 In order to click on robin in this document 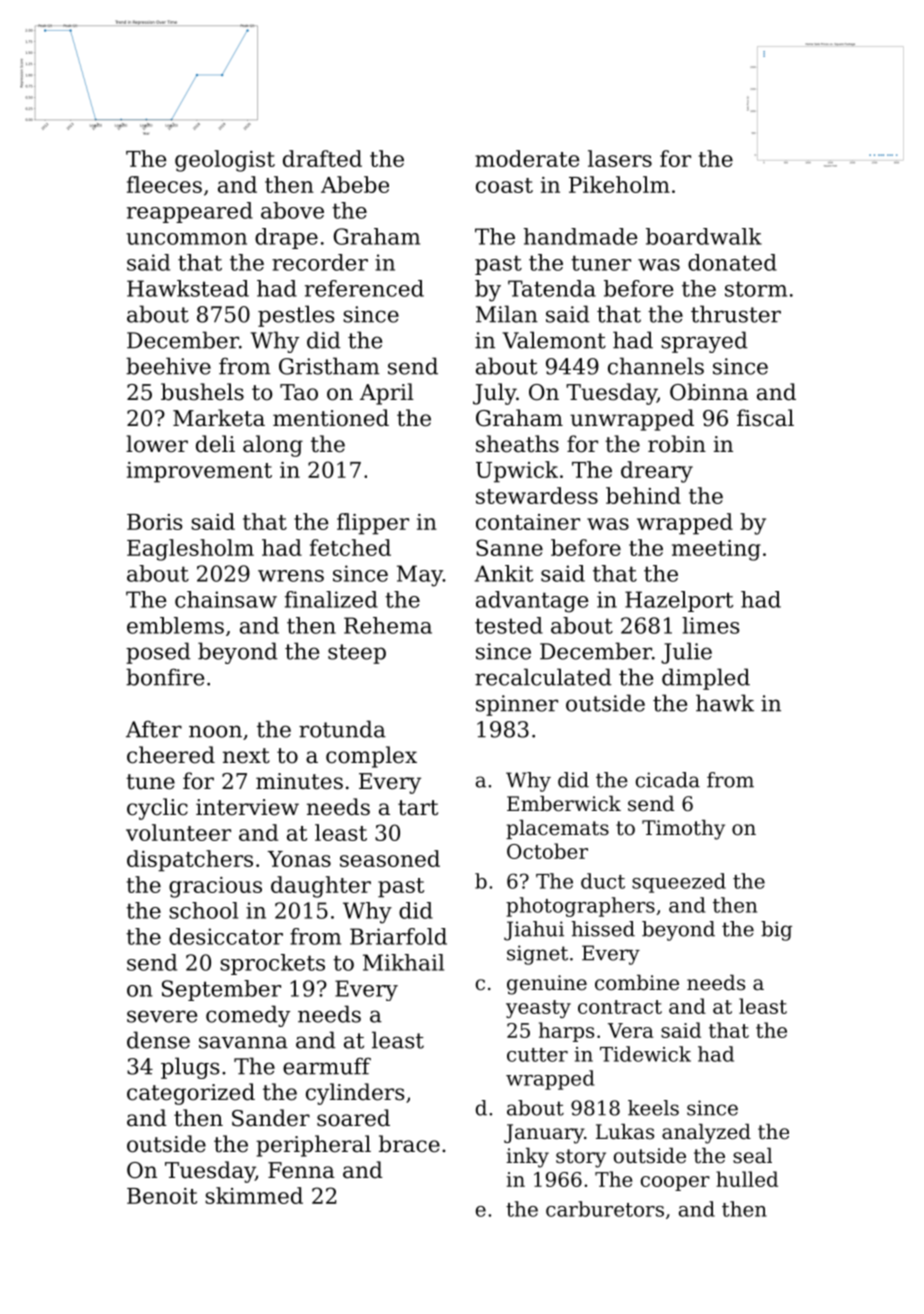, I will do `click(677, 444)`.
